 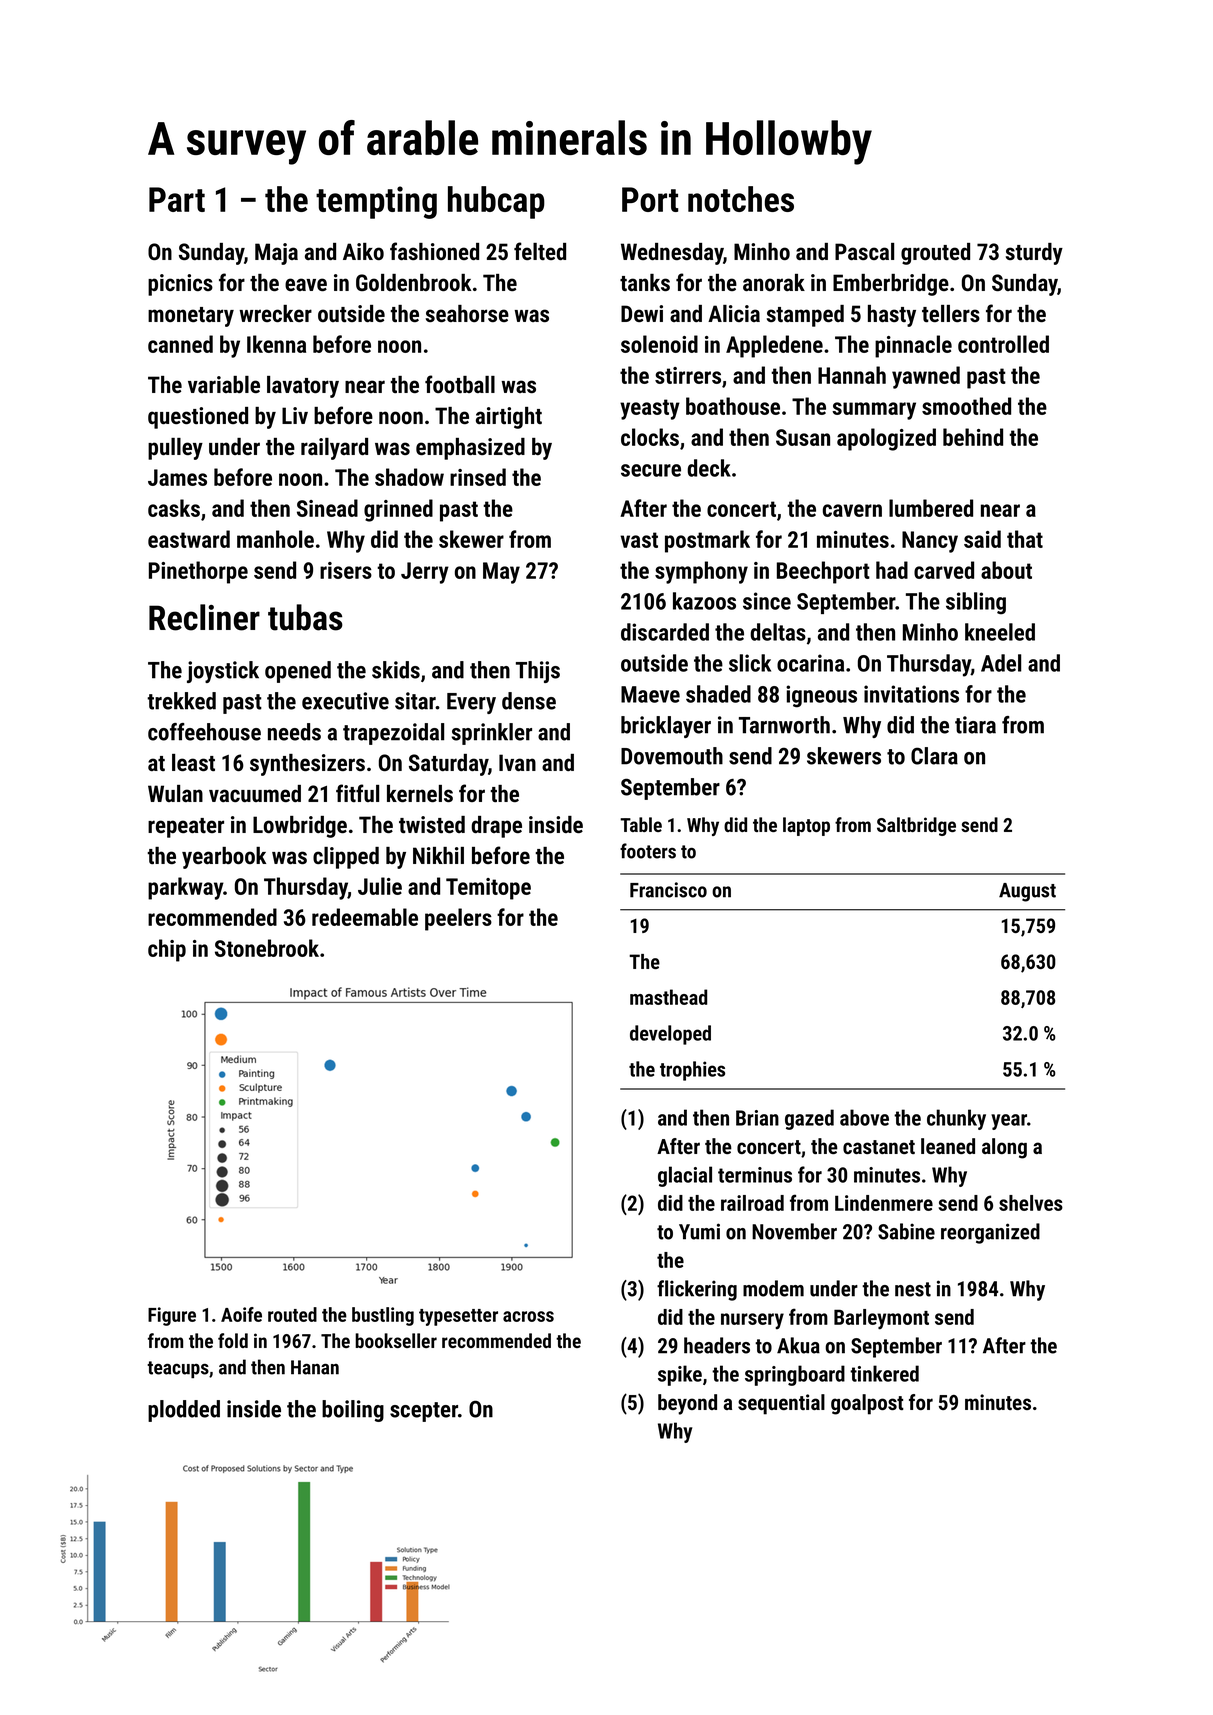 What do you see at coordinates (864, 251) in the screenshot?
I see `Pascal` at bounding box center [864, 251].
